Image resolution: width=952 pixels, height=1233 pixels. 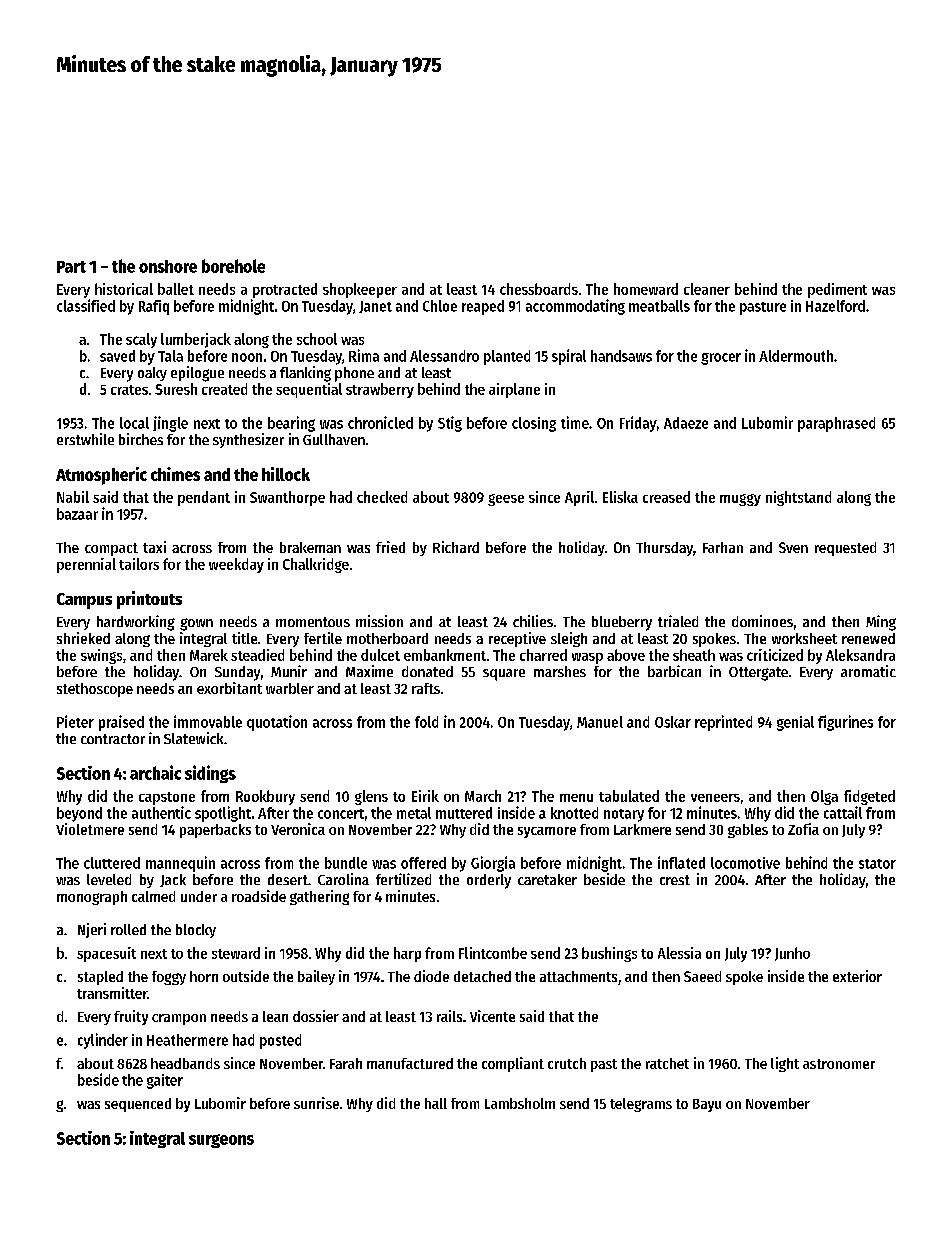 What do you see at coordinates (83, 638) in the screenshot?
I see `shrieked` at bounding box center [83, 638].
